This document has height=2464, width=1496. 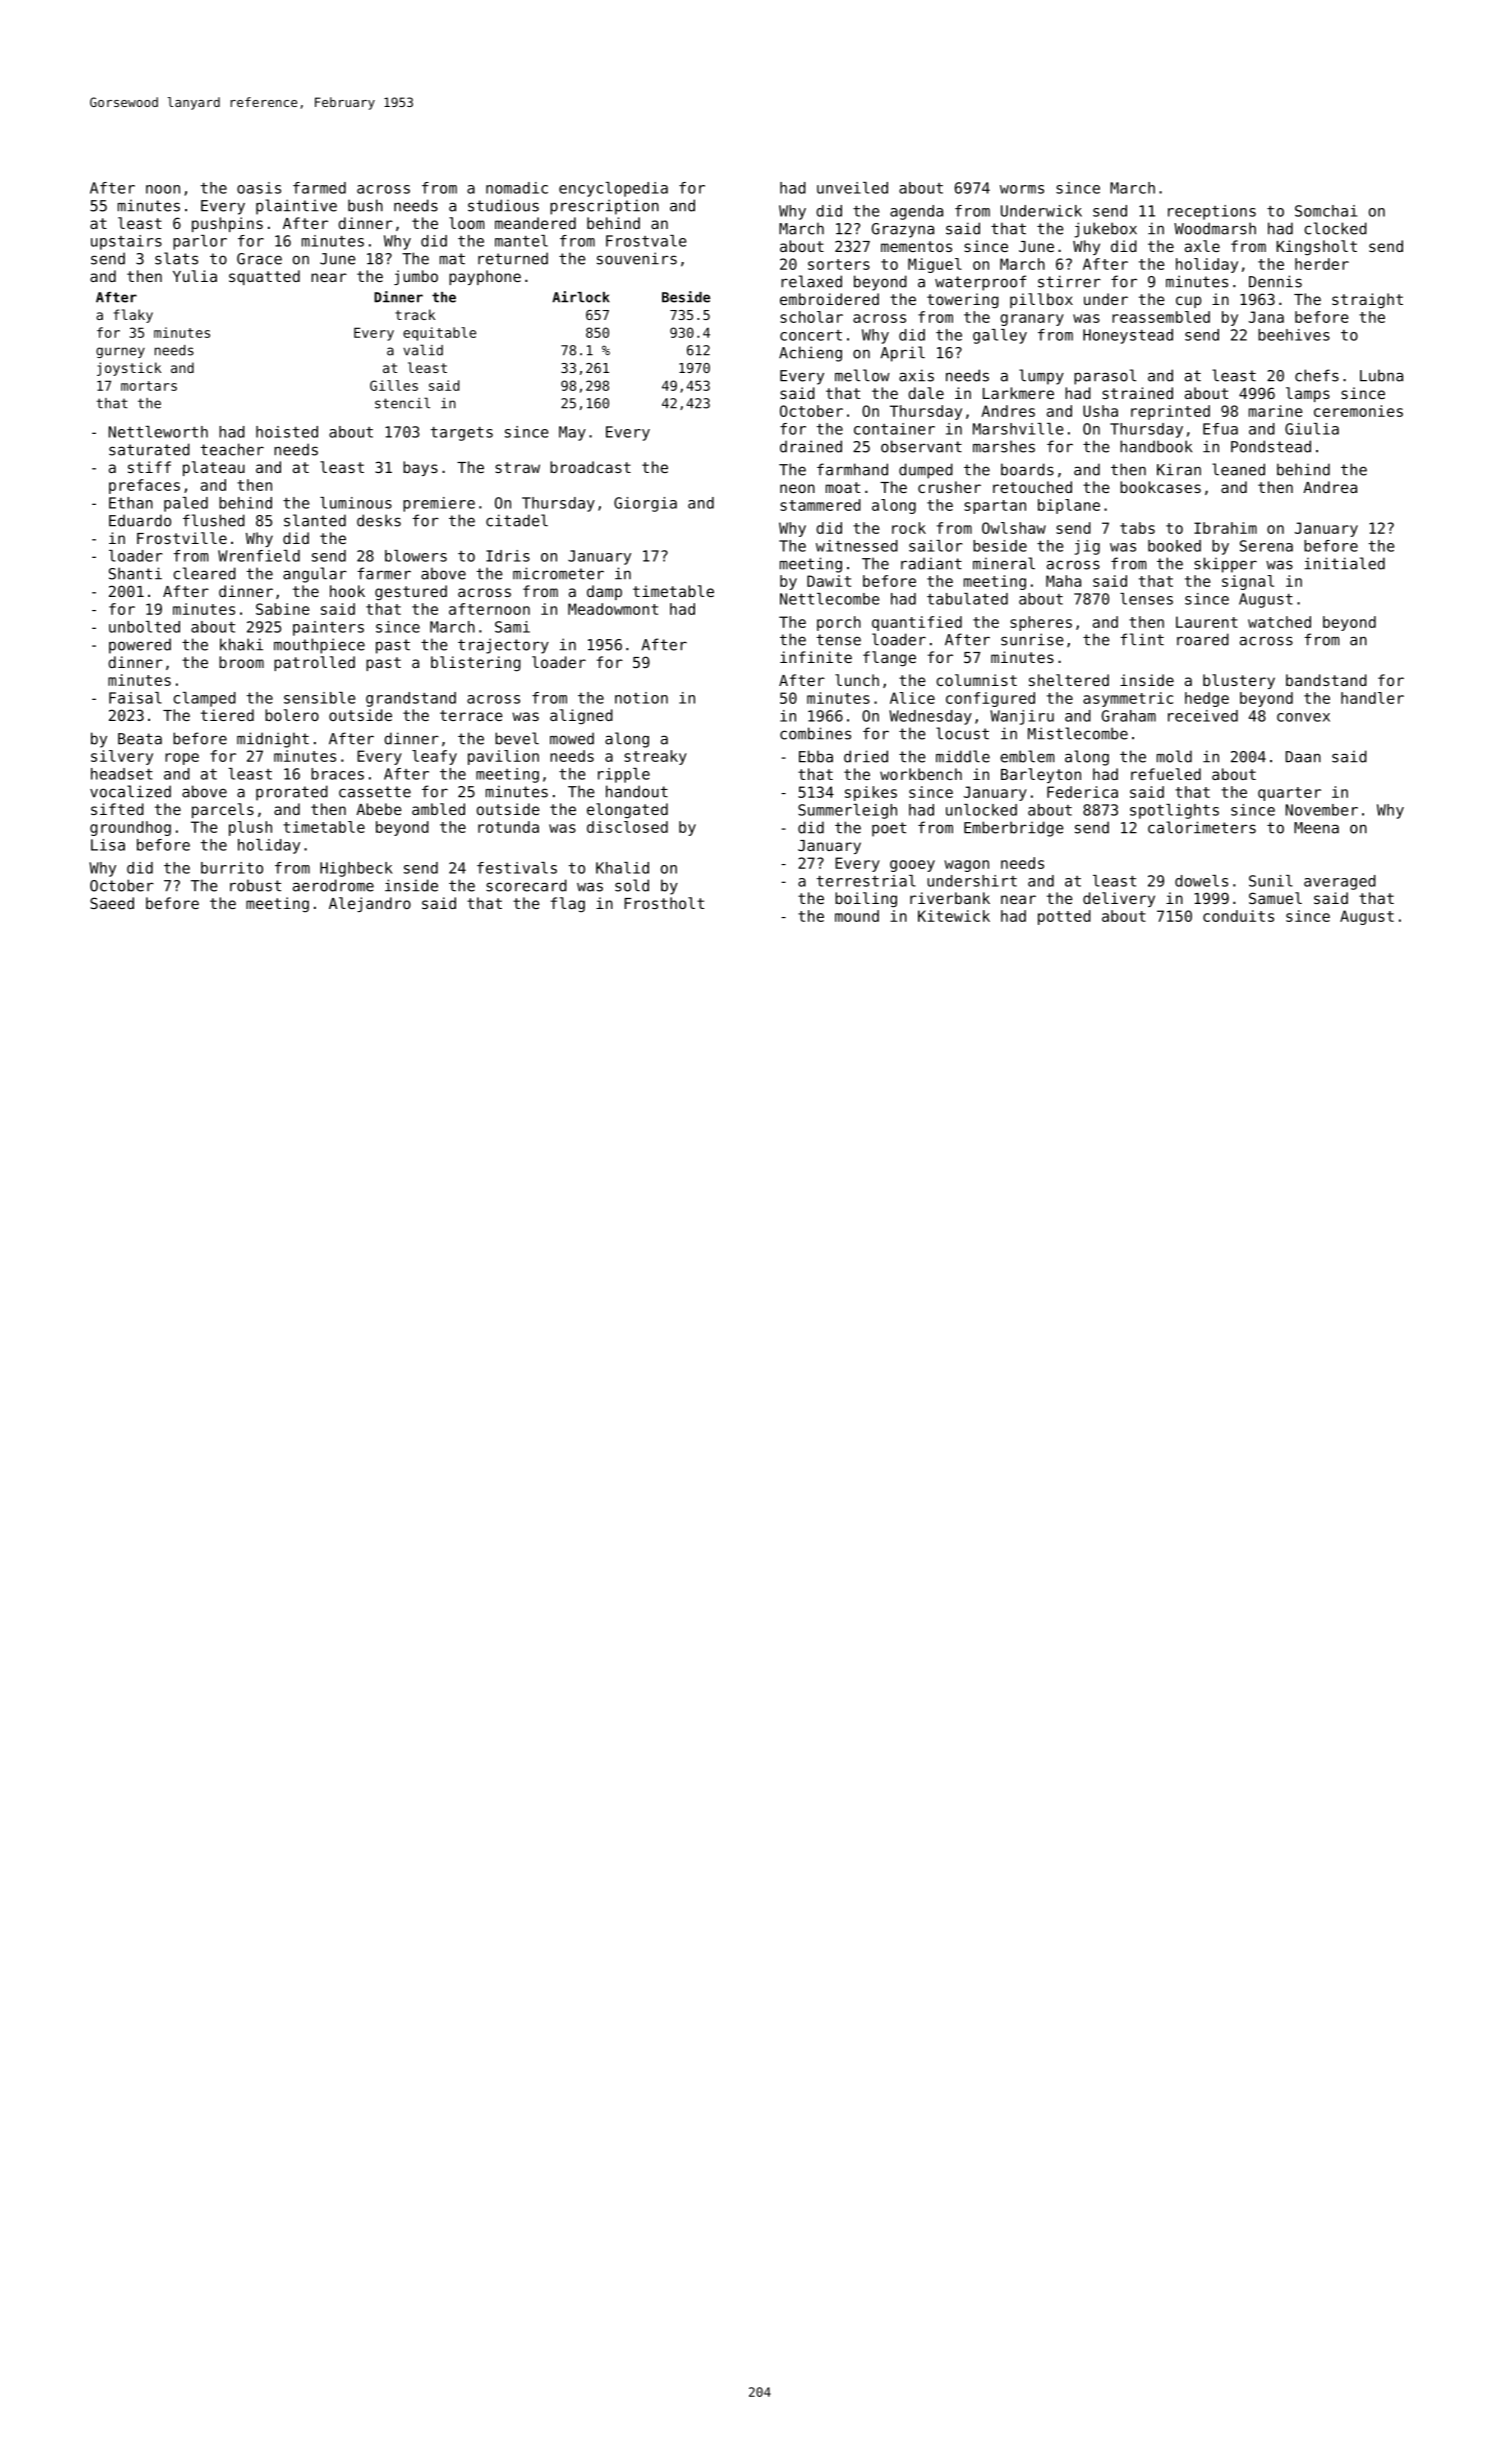 I want to click on Saeed, so click(x=112, y=903).
